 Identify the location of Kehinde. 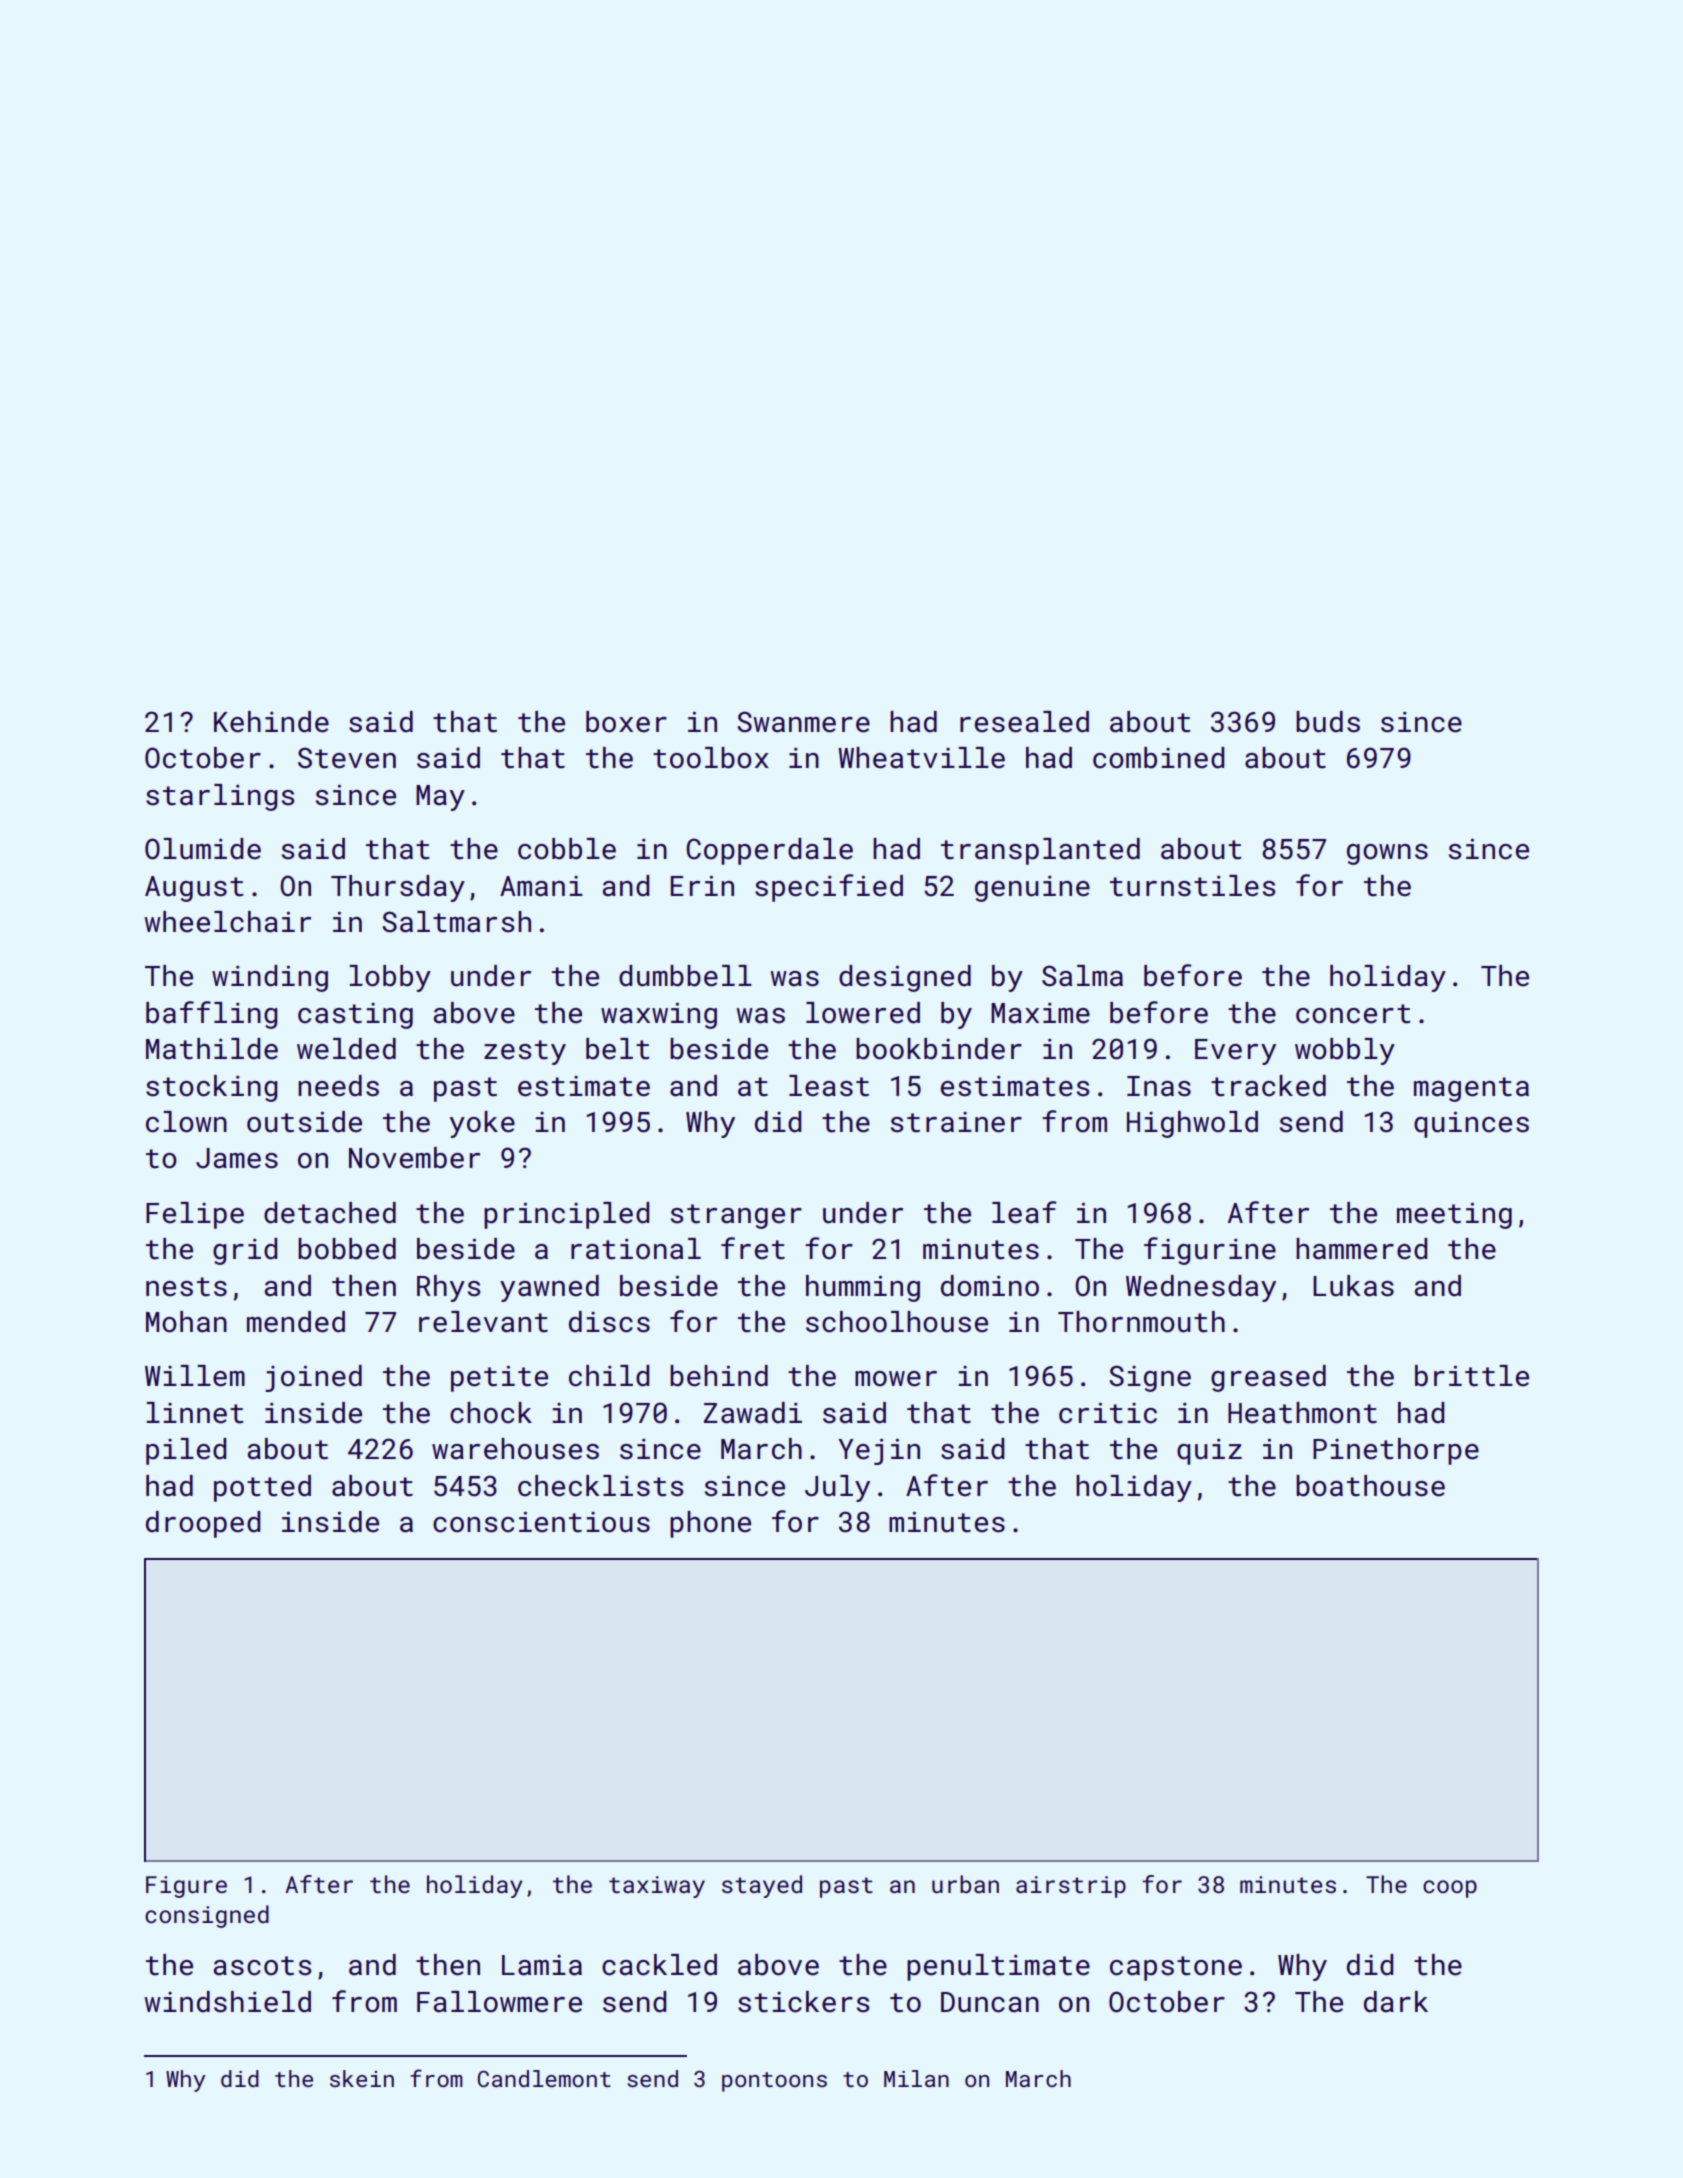
(271, 722).
